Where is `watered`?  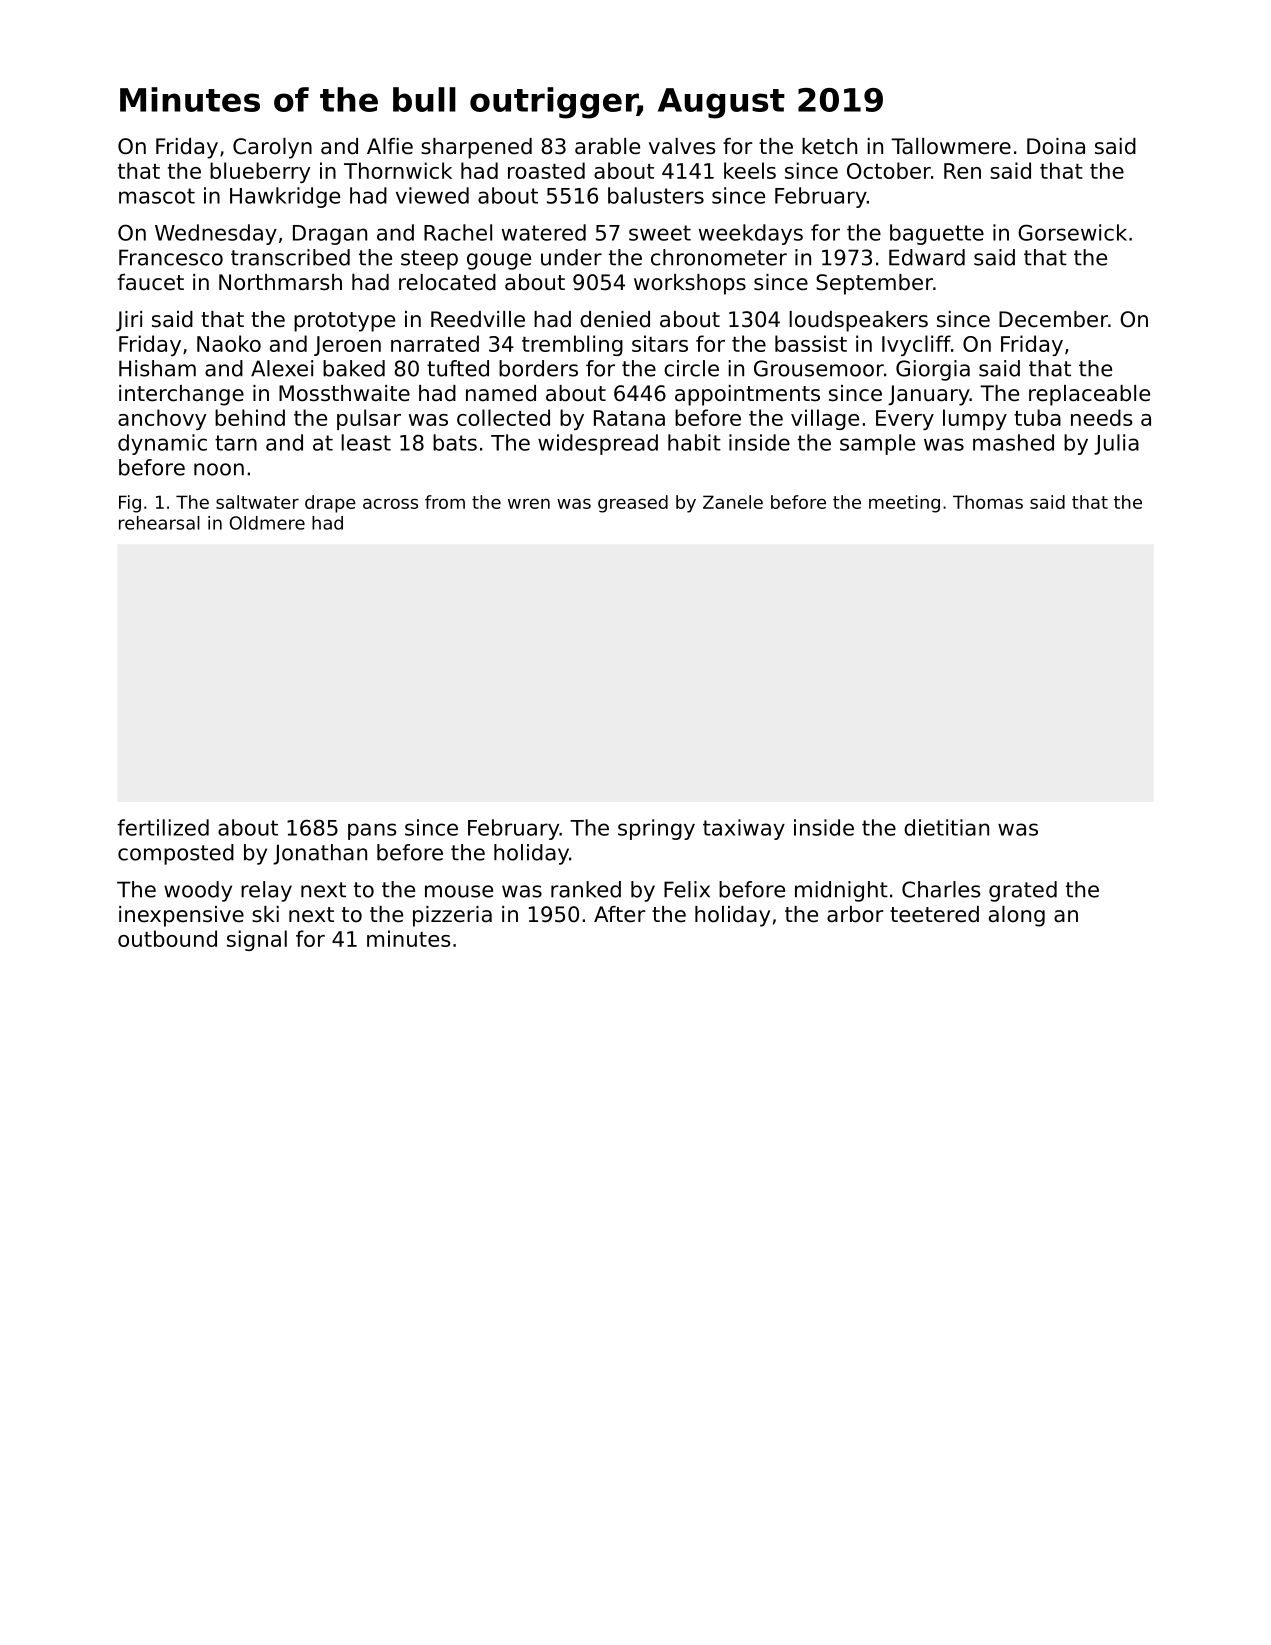
watered is located at coordinates (544, 232).
